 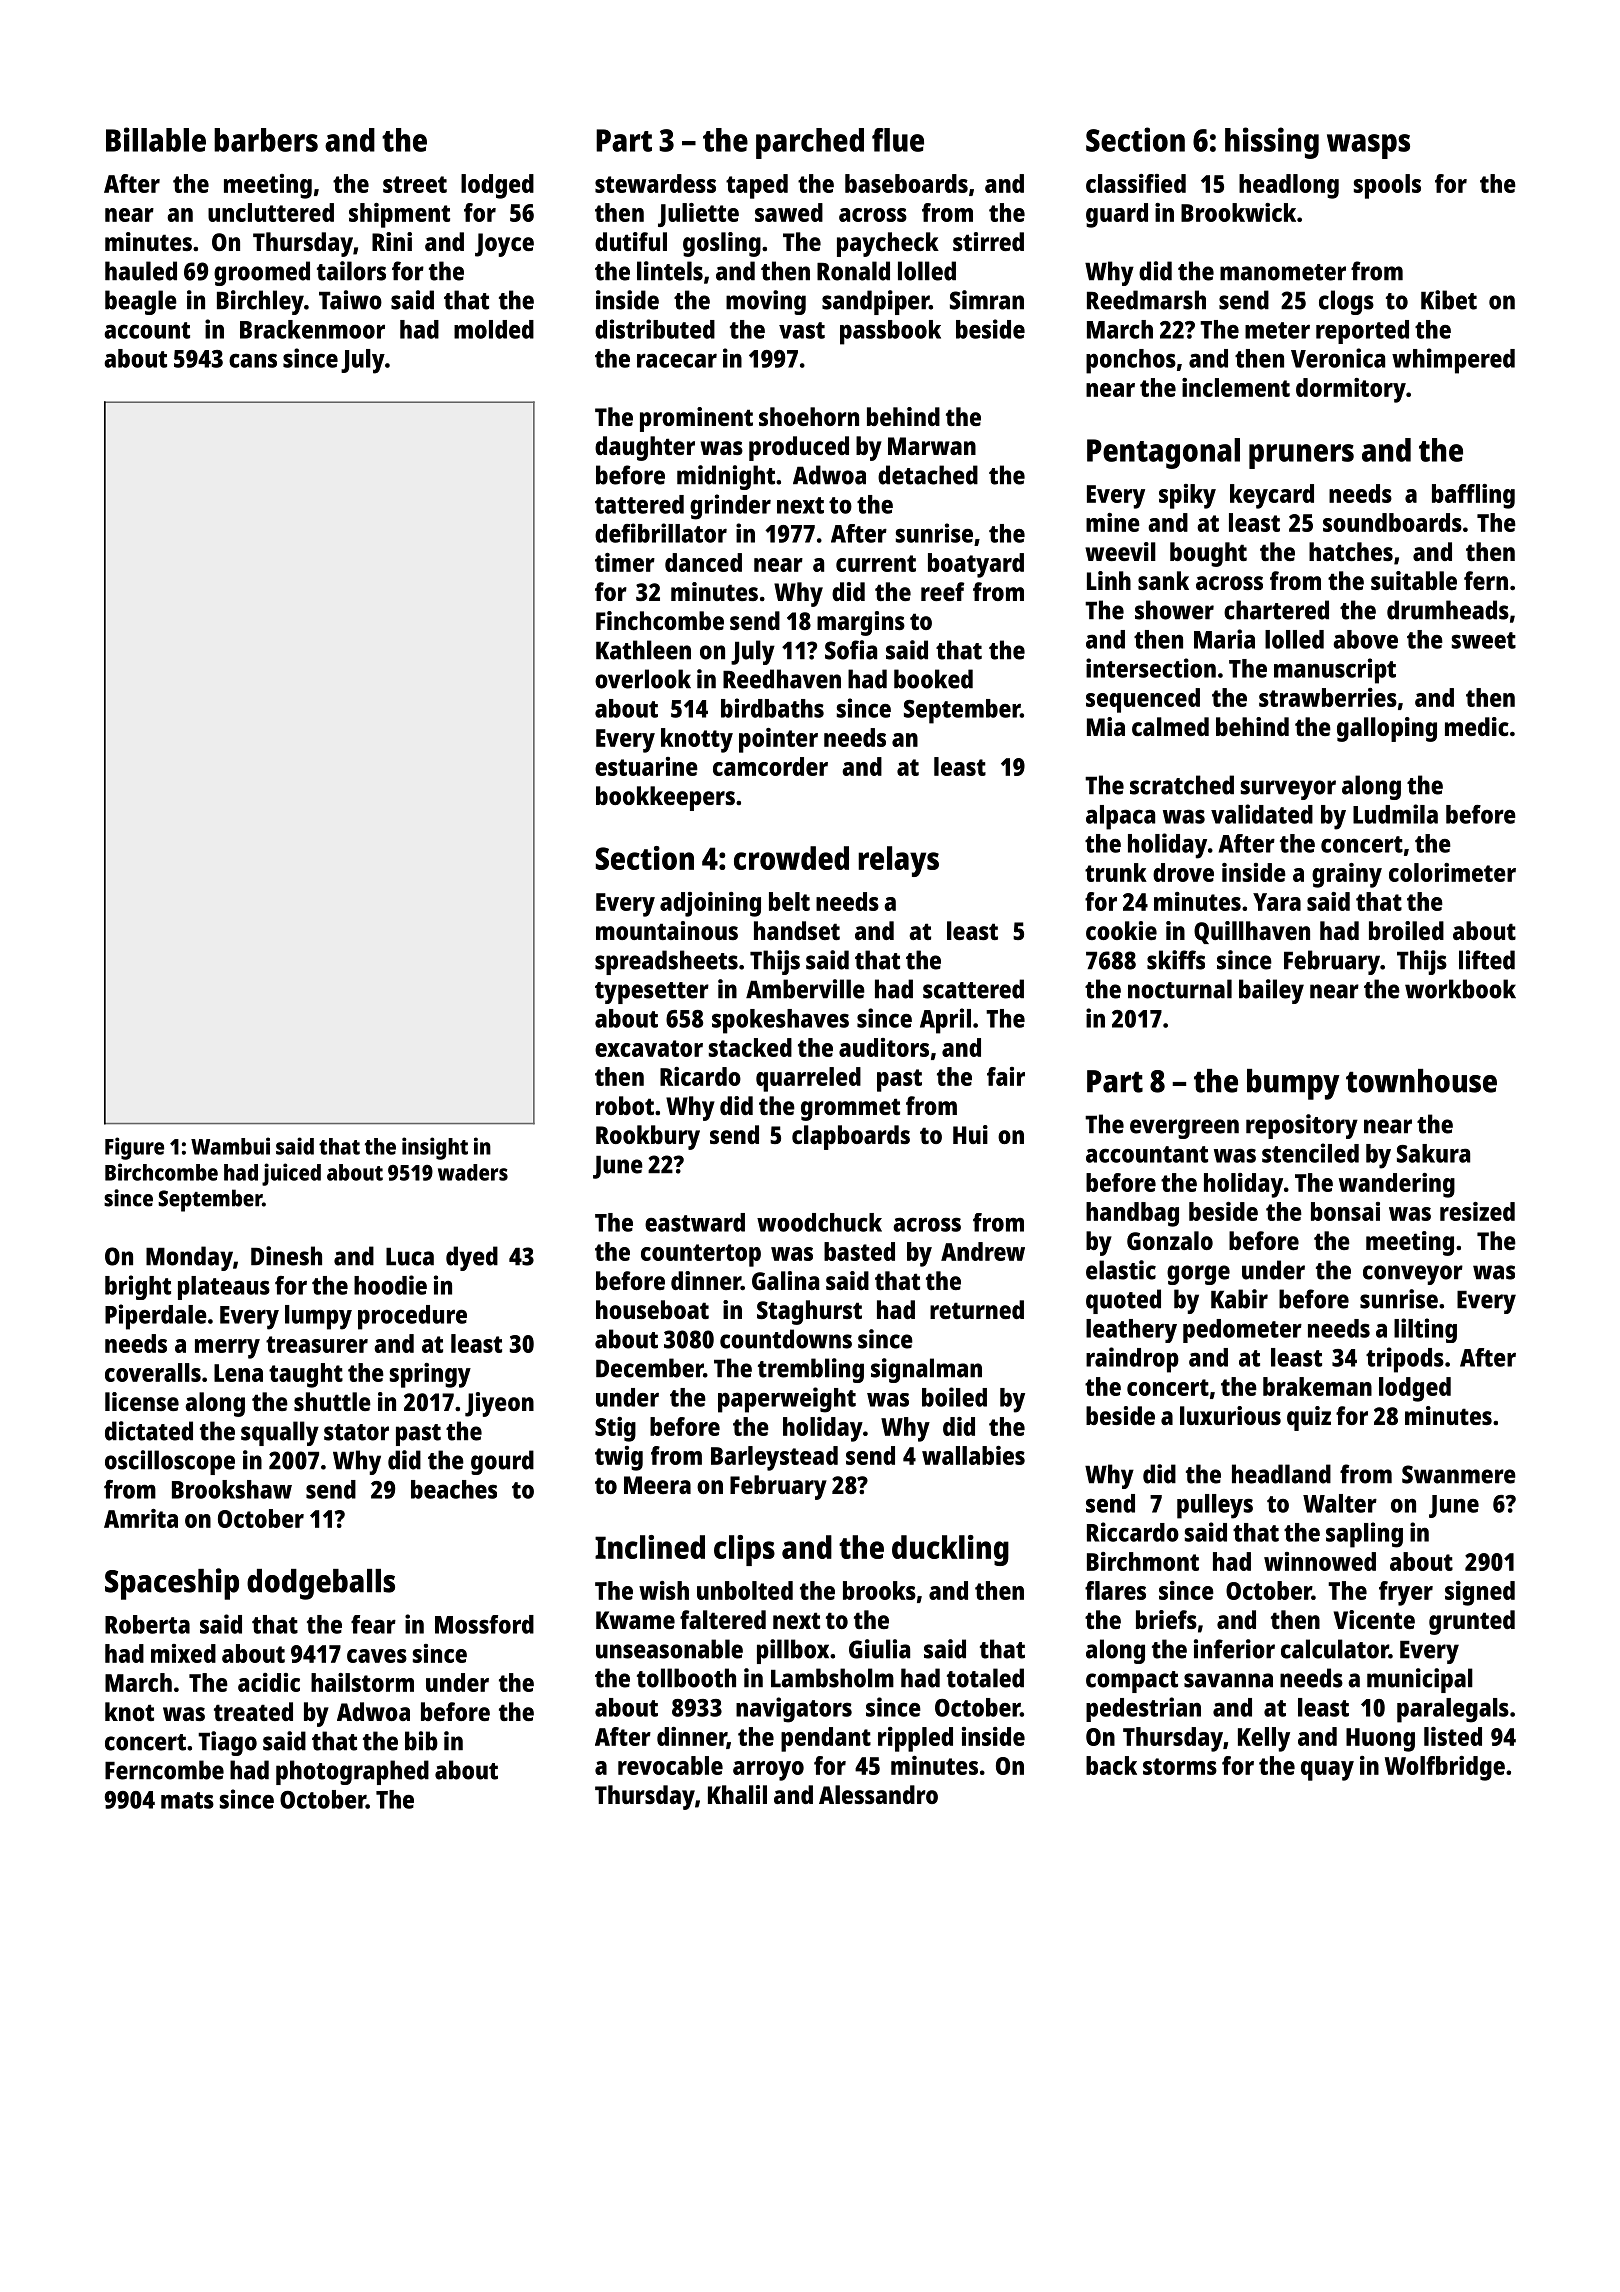 I want to click on treated, so click(x=253, y=1711).
